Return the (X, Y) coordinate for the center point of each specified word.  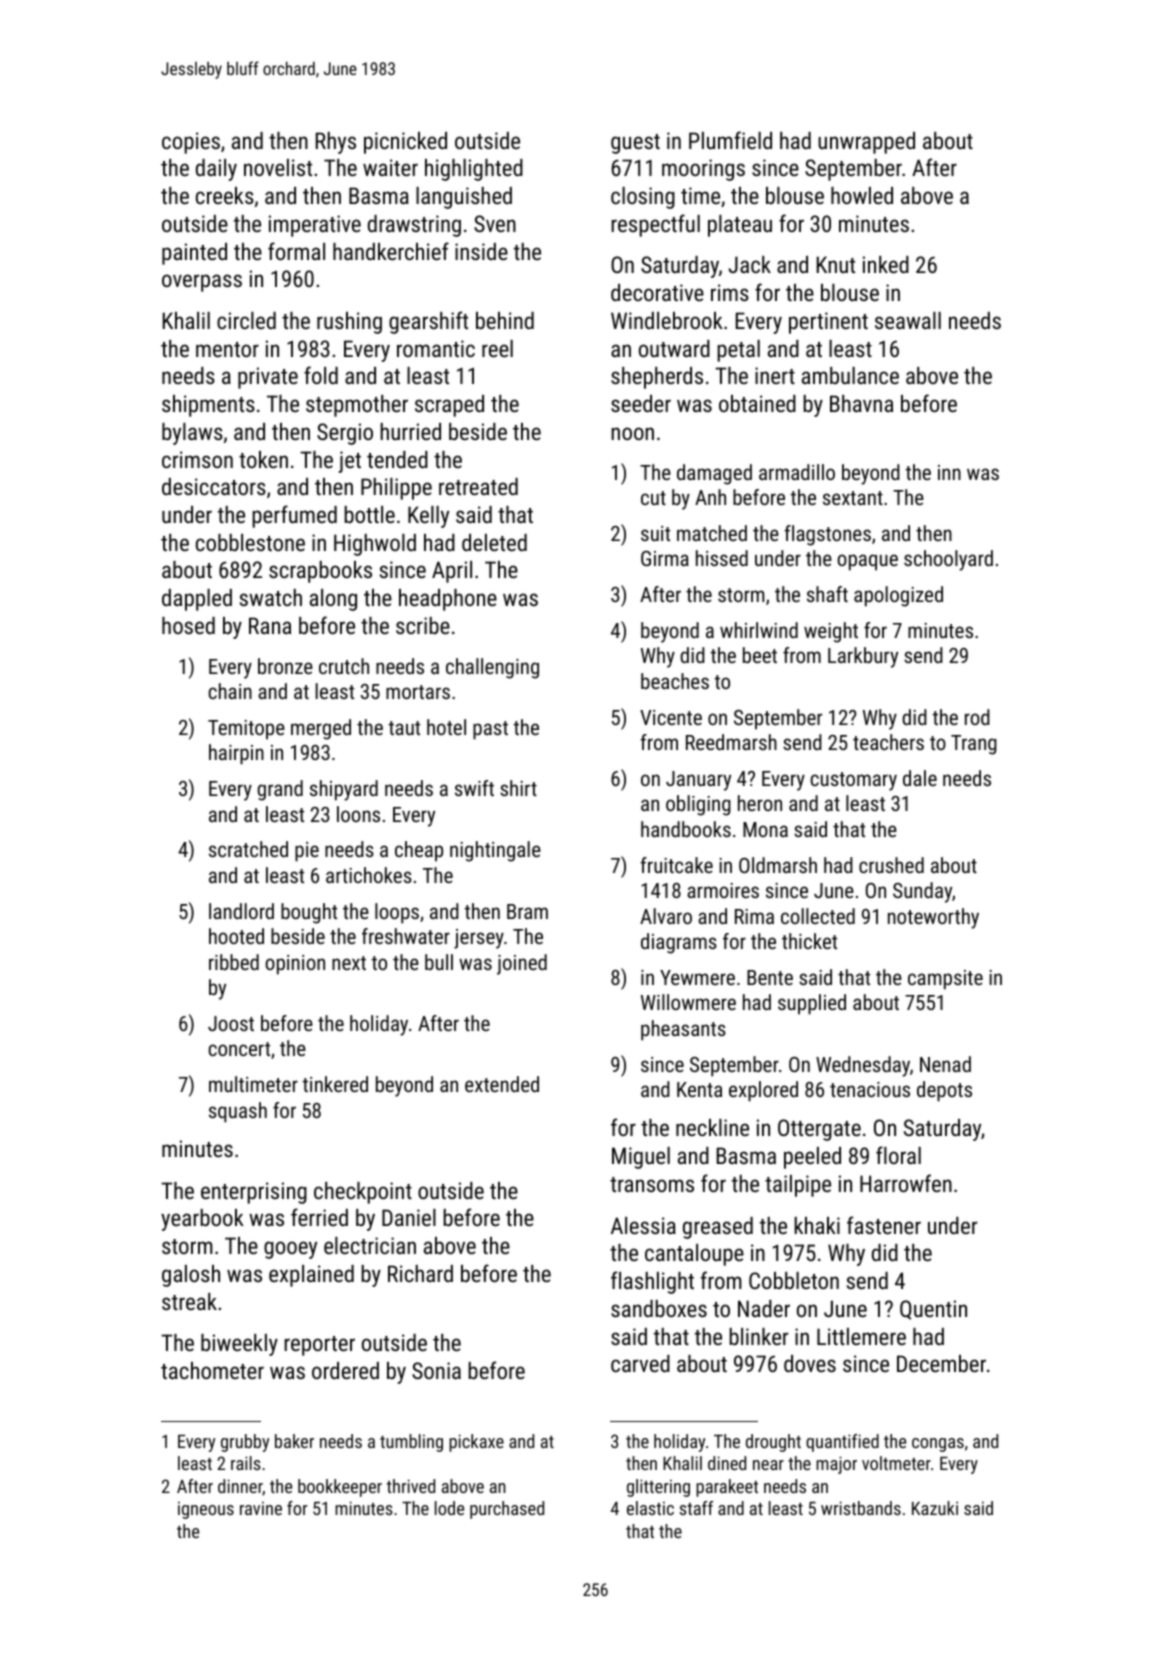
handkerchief (391, 251)
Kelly (428, 517)
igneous (206, 1510)
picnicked (405, 143)
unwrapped (866, 143)
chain (230, 691)
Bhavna (861, 403)
